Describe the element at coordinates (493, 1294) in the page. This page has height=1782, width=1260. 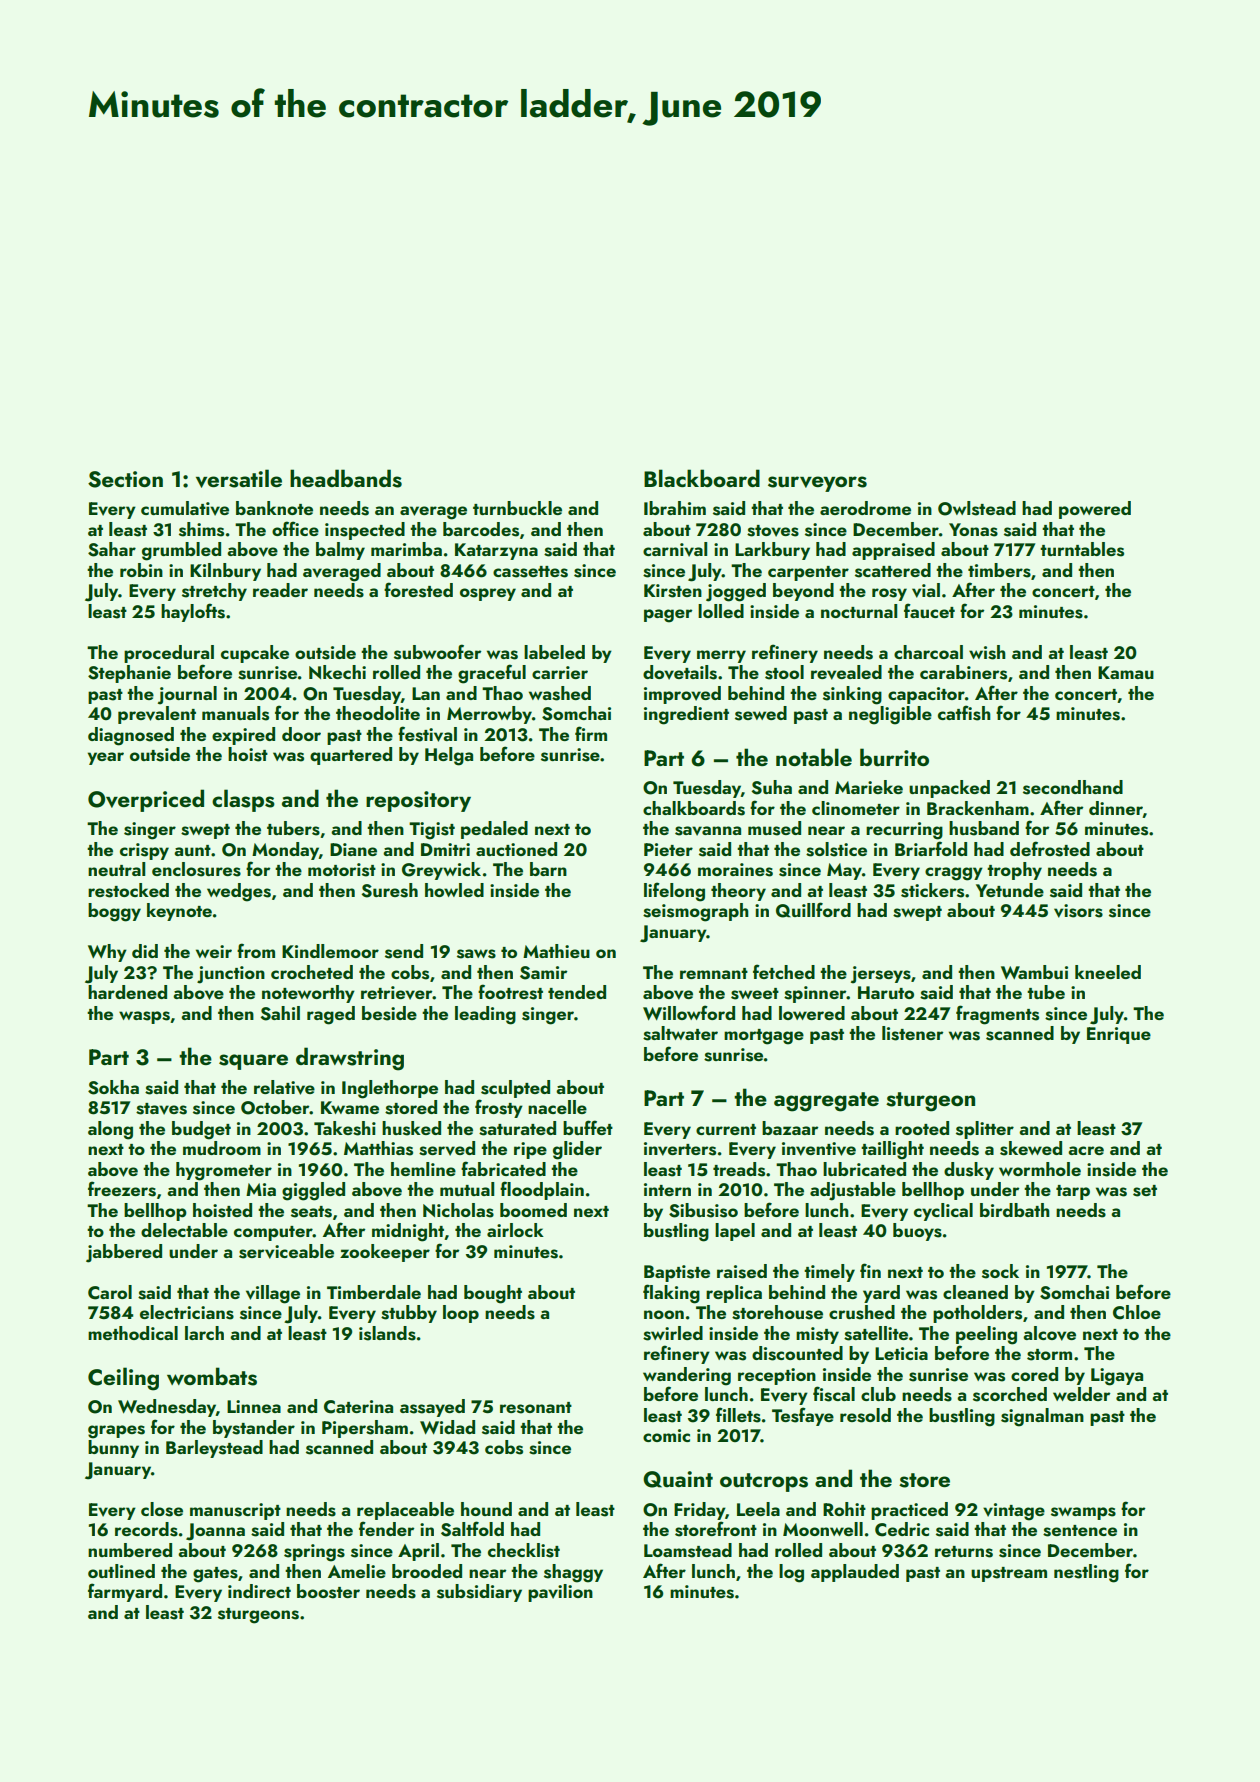
I see `bought` at that location.
